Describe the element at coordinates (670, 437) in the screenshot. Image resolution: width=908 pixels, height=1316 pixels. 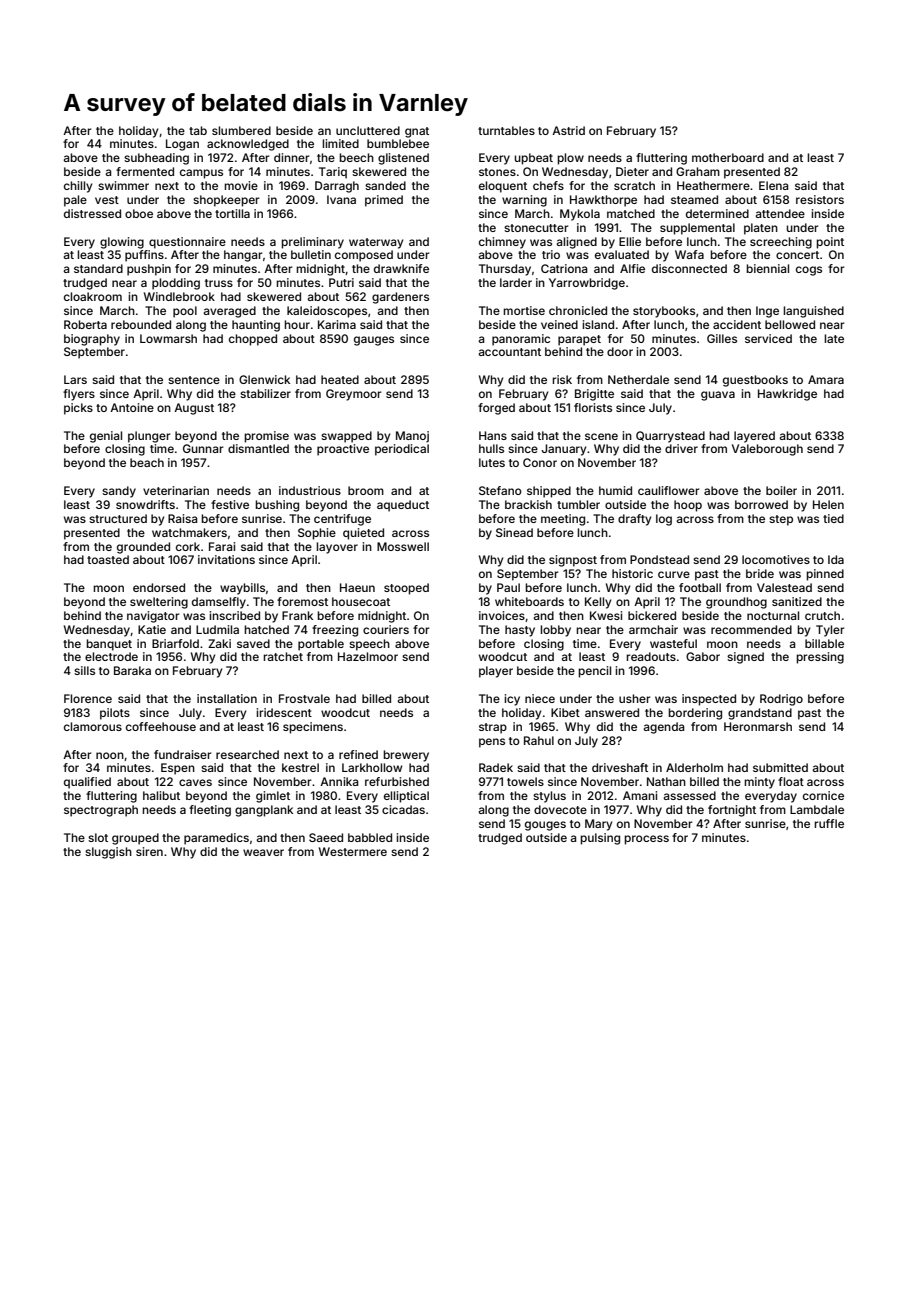
I see `Quarrystead` at that location.
